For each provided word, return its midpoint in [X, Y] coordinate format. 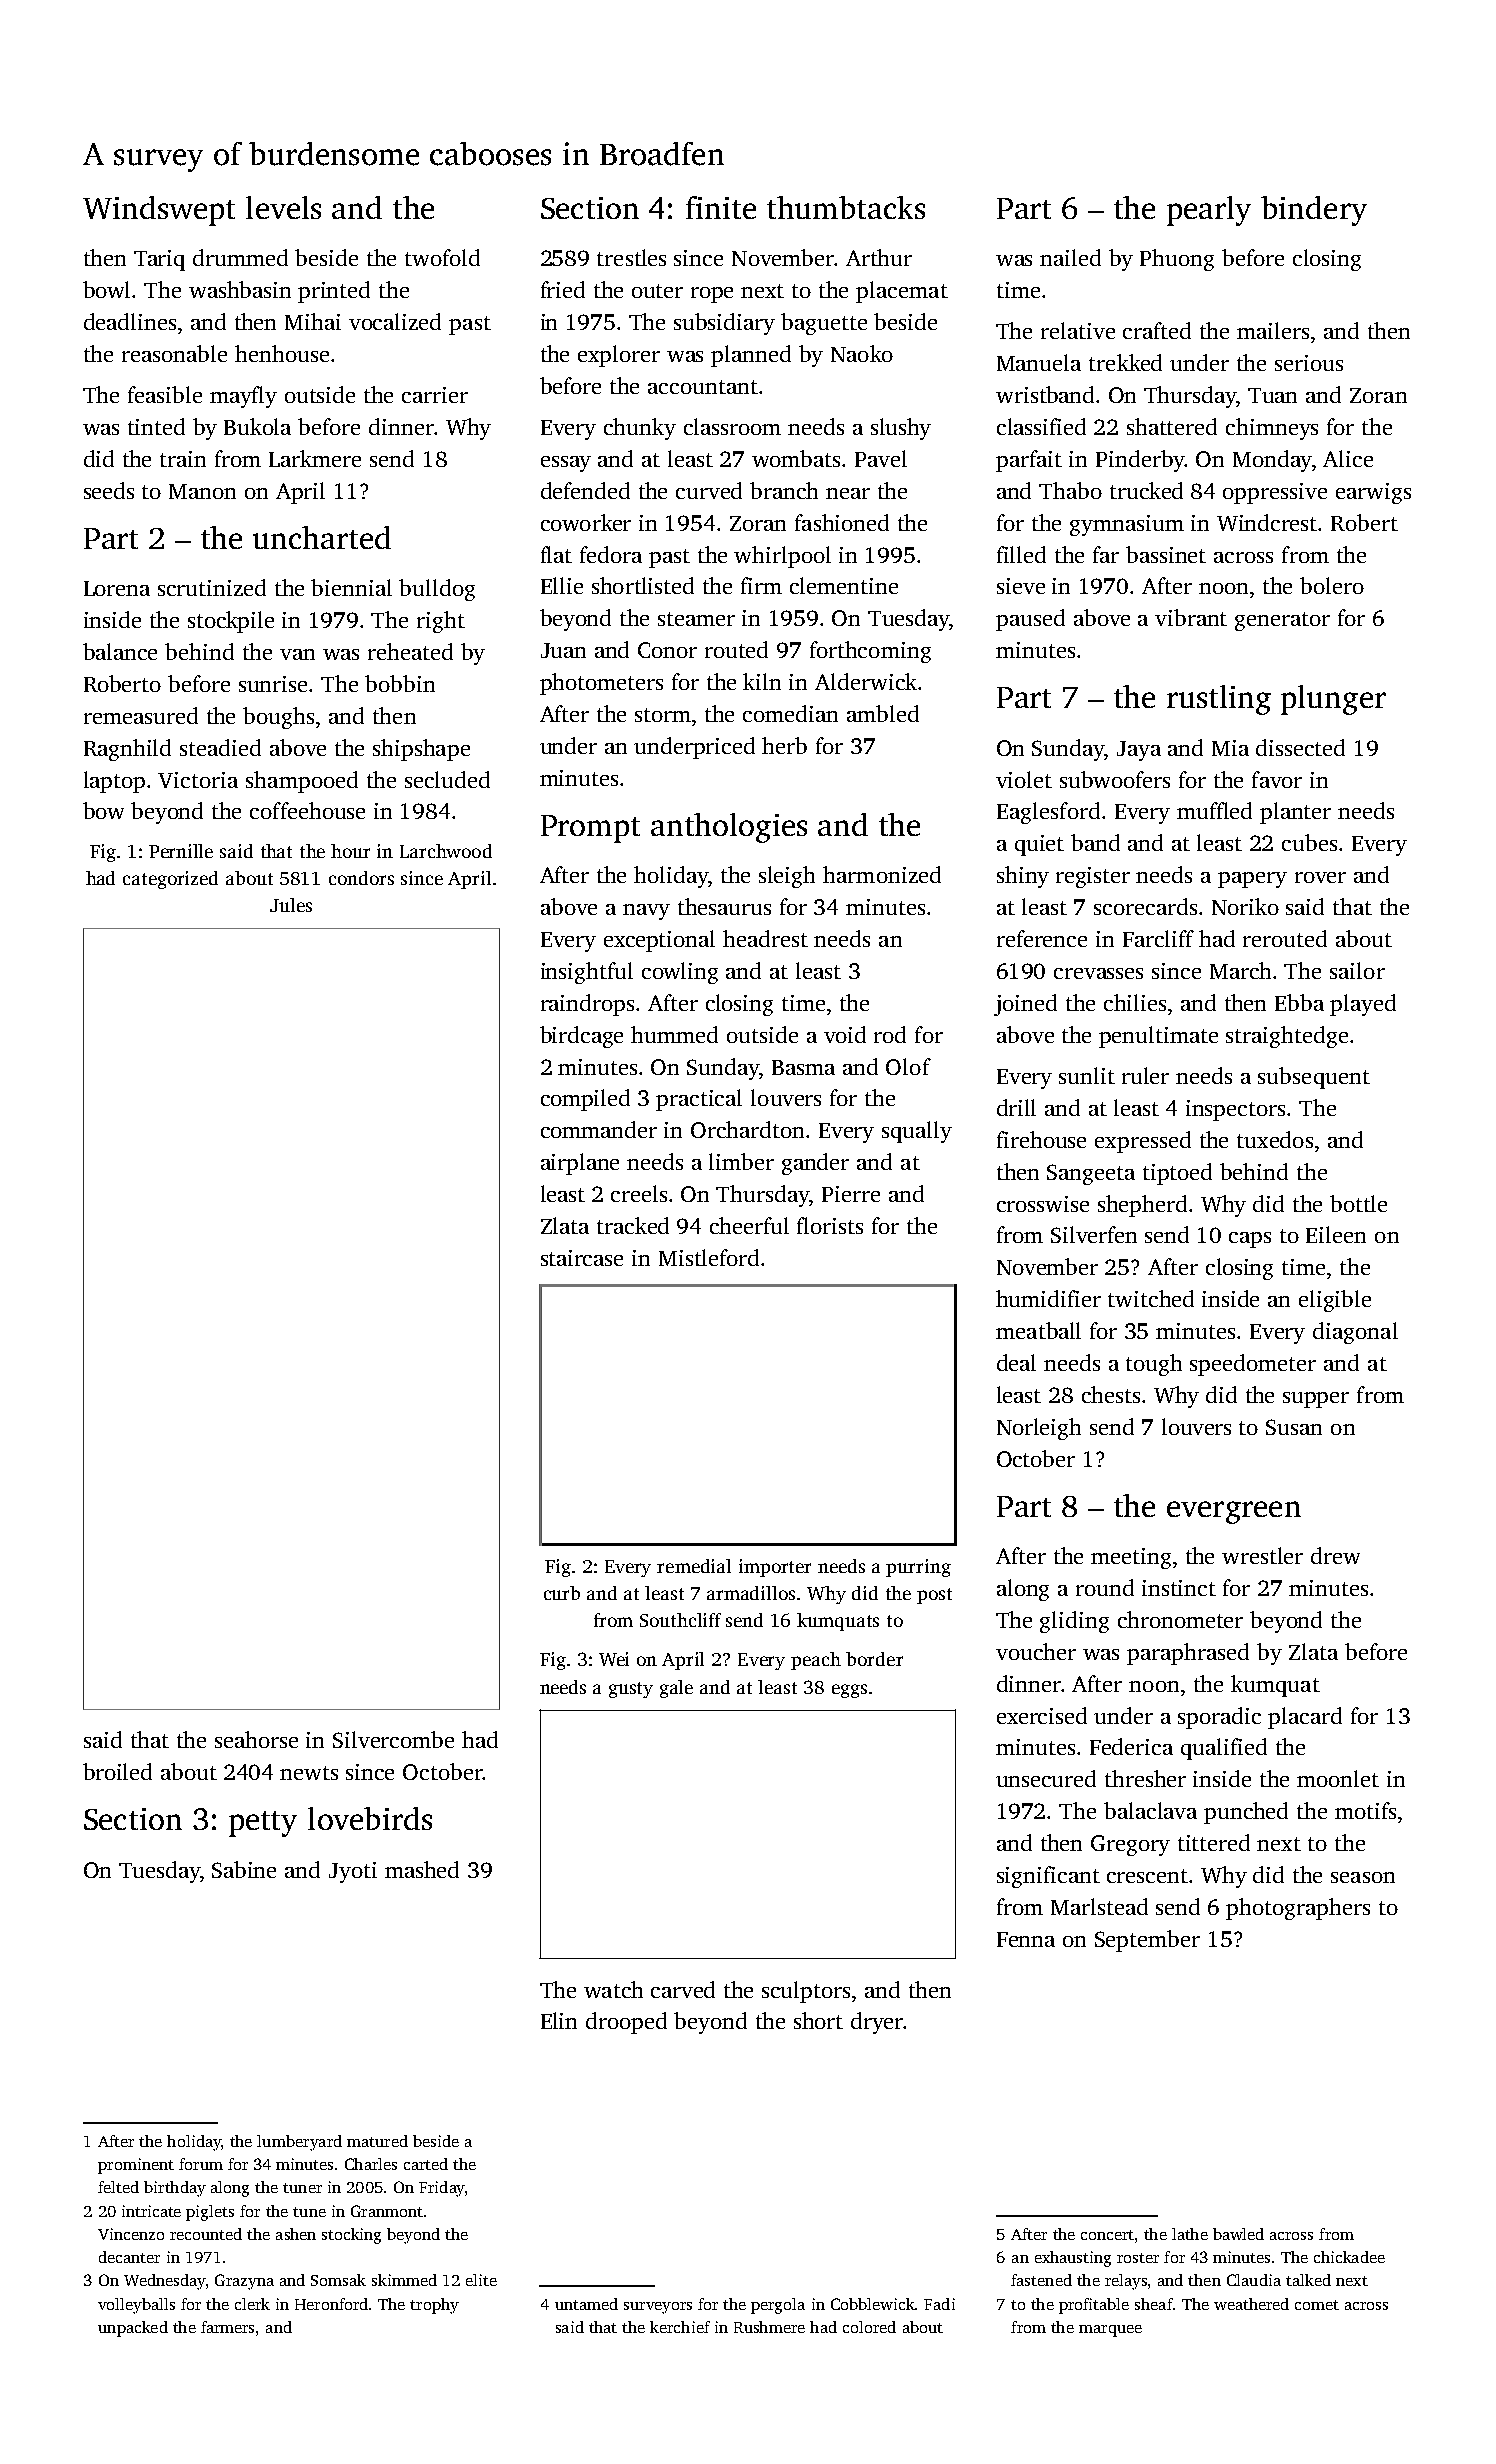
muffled [1214, 810]
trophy [434, 2306]
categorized [170, 880]
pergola [778, 2306]
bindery [1314, 211]
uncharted [322, 537]
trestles [631, 257]
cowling [680, 973]
